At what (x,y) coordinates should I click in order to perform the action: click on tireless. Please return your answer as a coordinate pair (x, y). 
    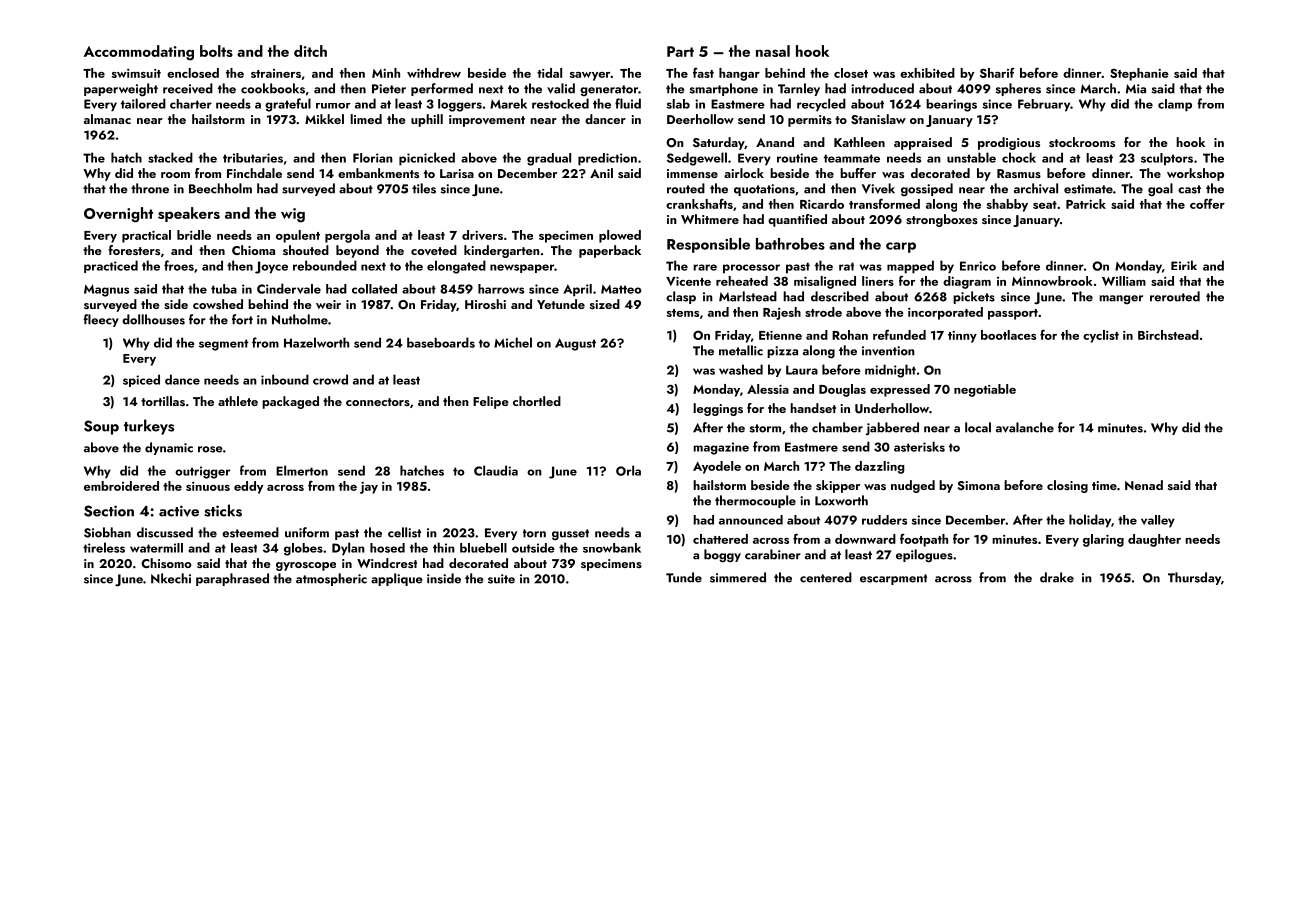
    Looking at the image, I should click on (104, 547).
